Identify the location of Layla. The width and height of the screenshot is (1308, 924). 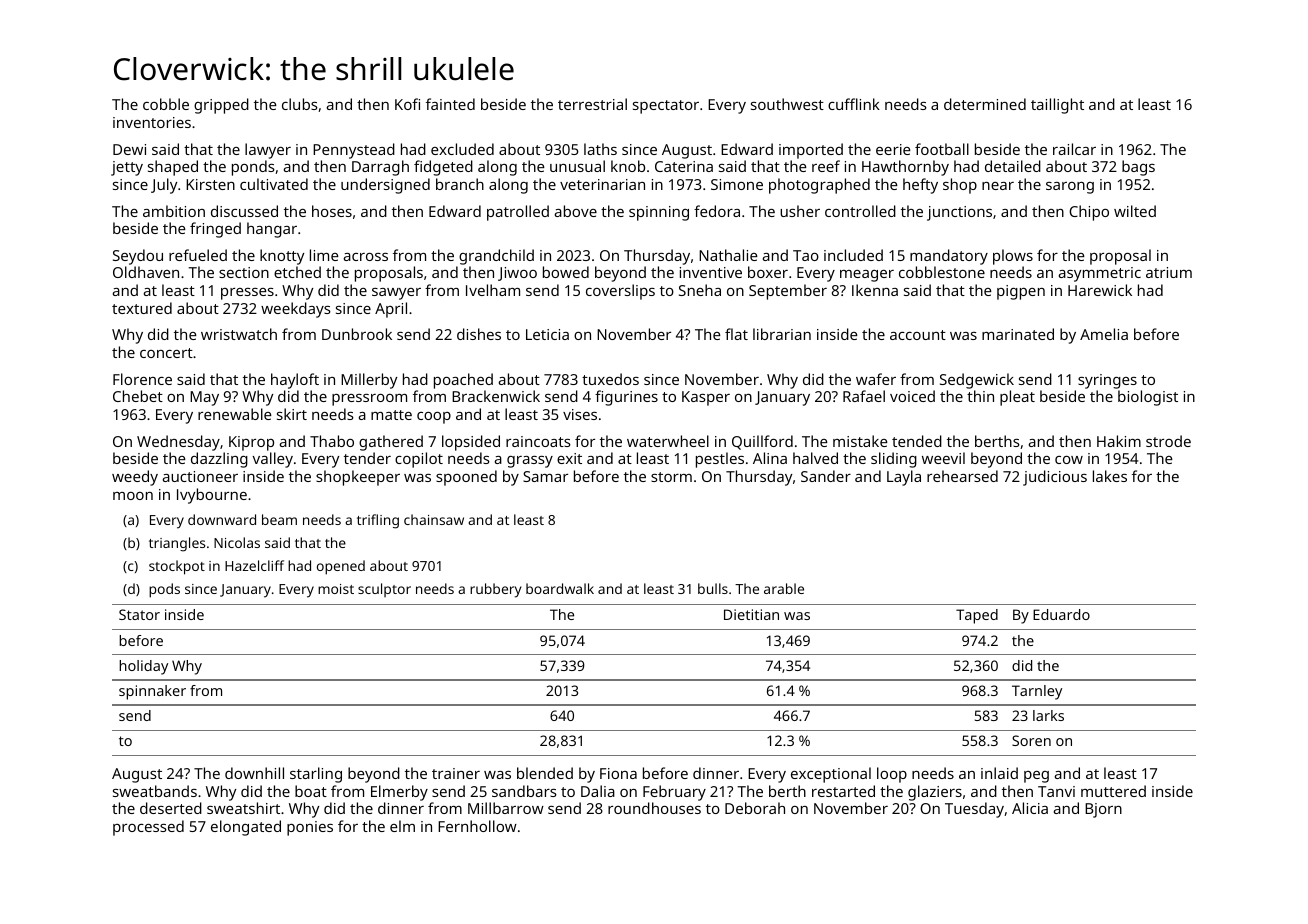
(904, 478).
